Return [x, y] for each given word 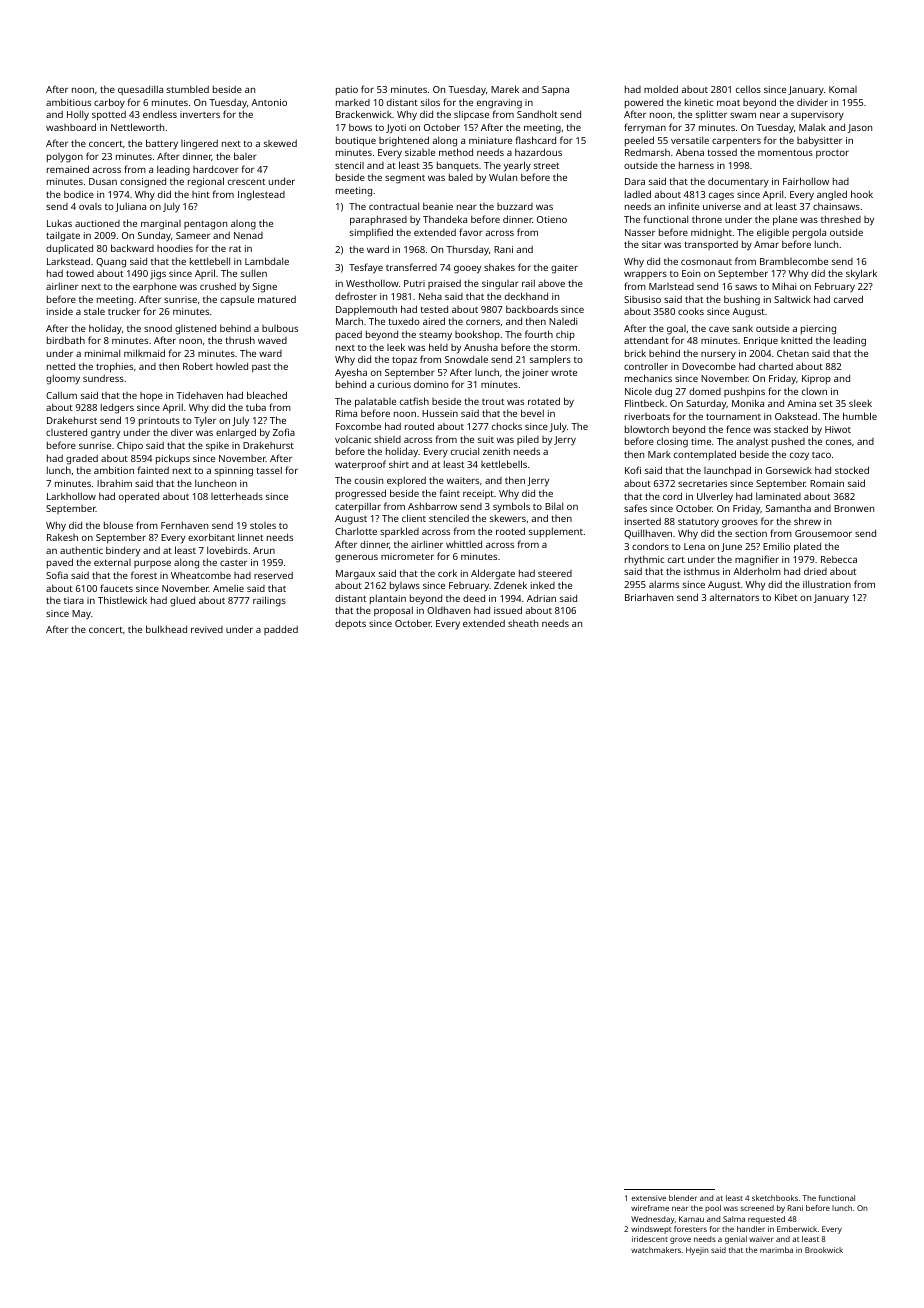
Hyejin [697, 1251]
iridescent [650, 1239]
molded [661, 89]
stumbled [188, 89]
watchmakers [656, 1250]
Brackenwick [364, 114]
